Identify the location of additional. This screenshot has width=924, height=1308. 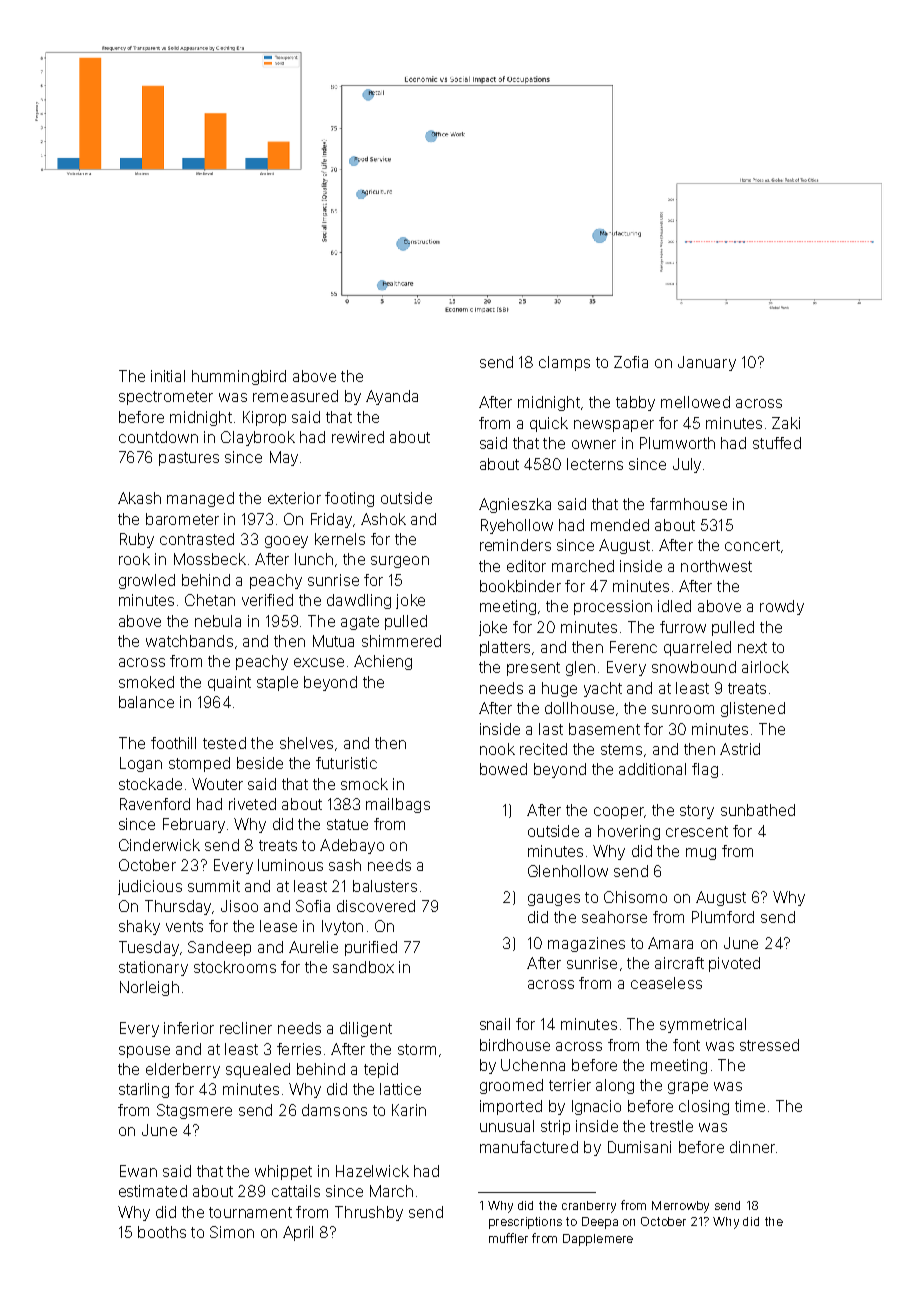
(652, 769).
